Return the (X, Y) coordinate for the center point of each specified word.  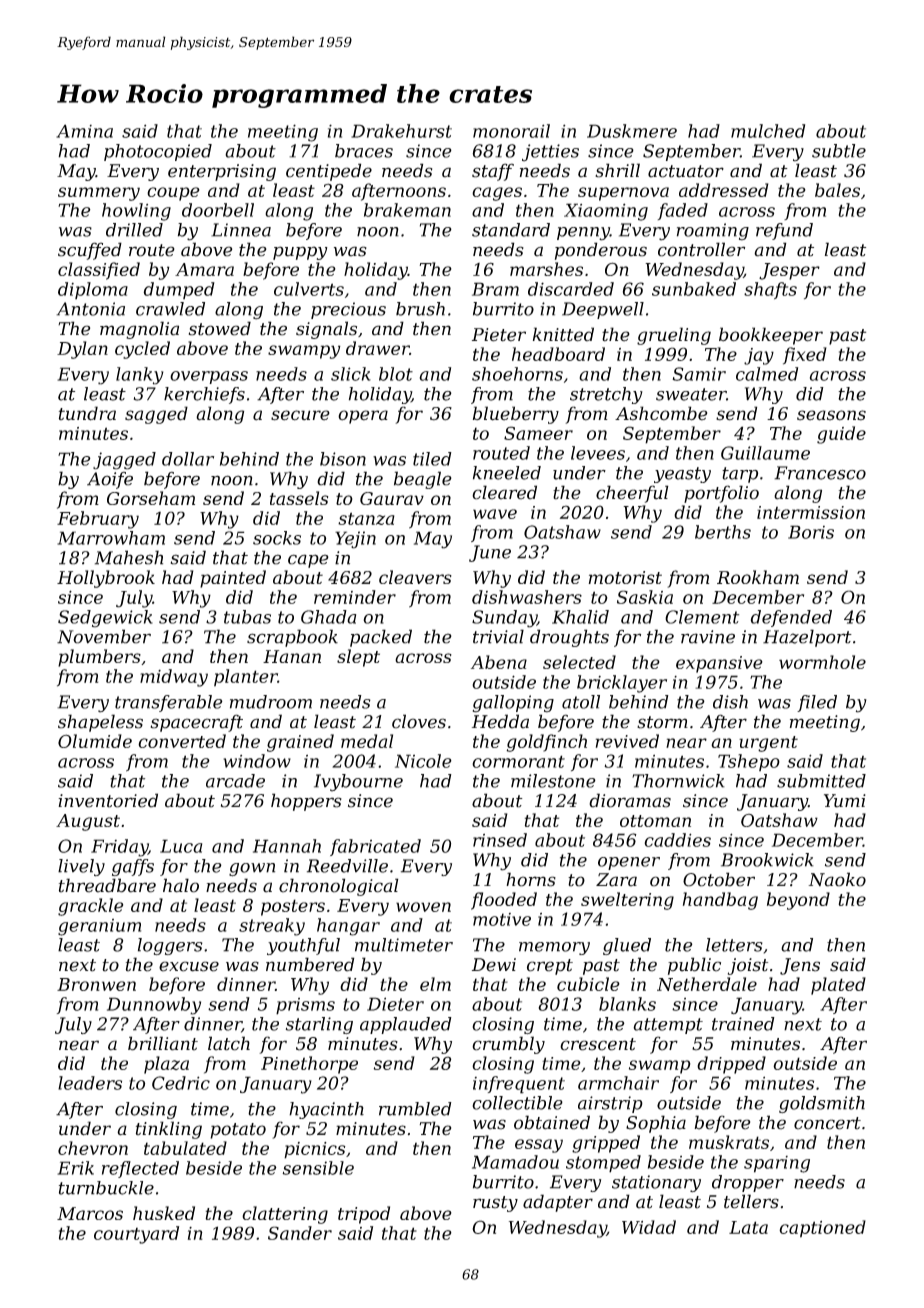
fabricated (375, 847)
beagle (423, 480)
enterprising (222, 172)
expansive (719, 664)
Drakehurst (401, 131)
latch (229, 1043)
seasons (831, 415)
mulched (768, 131)
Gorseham (151, 498)
